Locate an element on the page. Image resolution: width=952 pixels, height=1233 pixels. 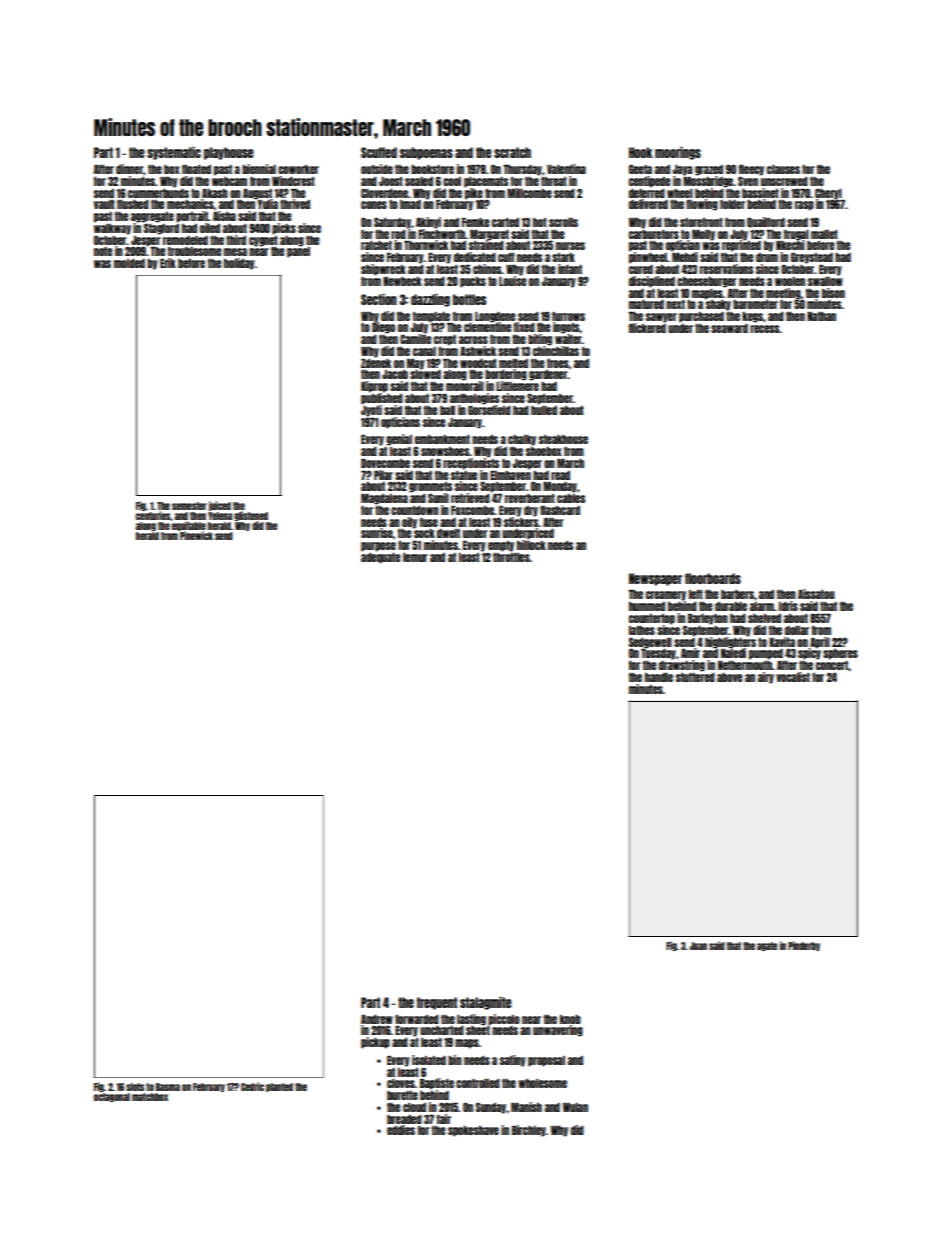
Pinewick is located at coordinates (196, 535).
